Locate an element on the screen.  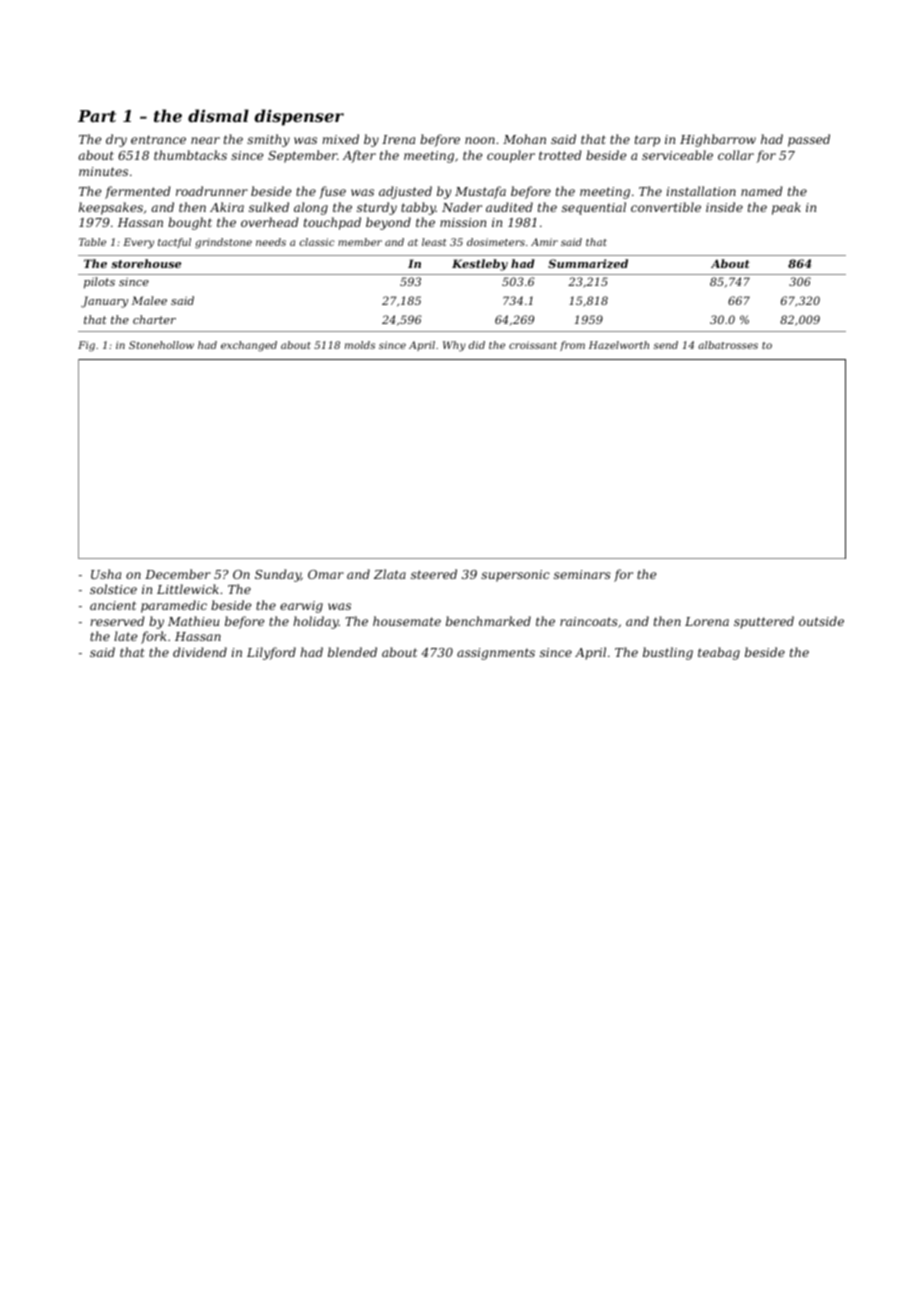
dividend is located at coordinates (200, 652).
